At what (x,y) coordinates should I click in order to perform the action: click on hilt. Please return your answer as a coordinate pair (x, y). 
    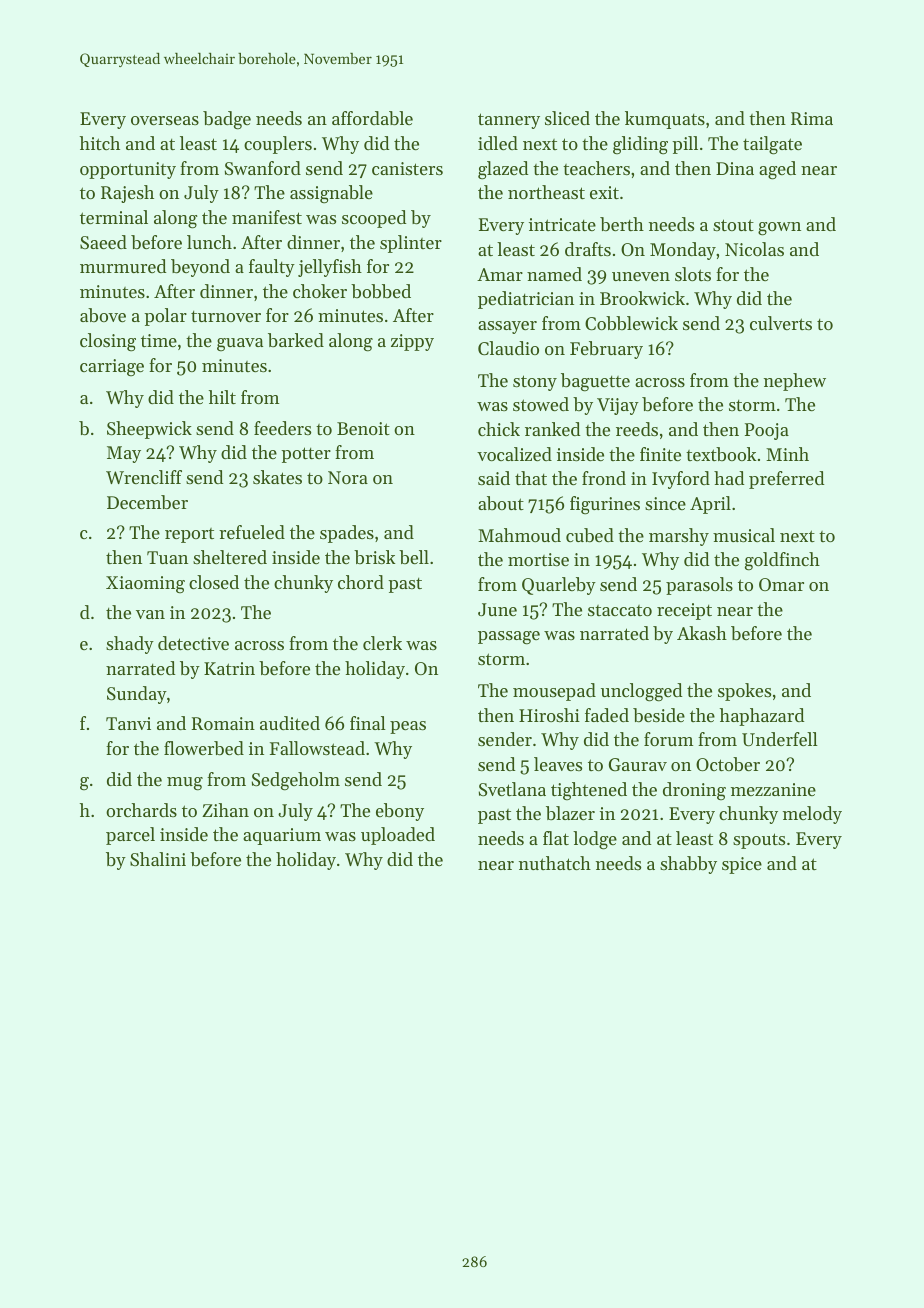
    Looking at the image, I should click on (222, 397).
